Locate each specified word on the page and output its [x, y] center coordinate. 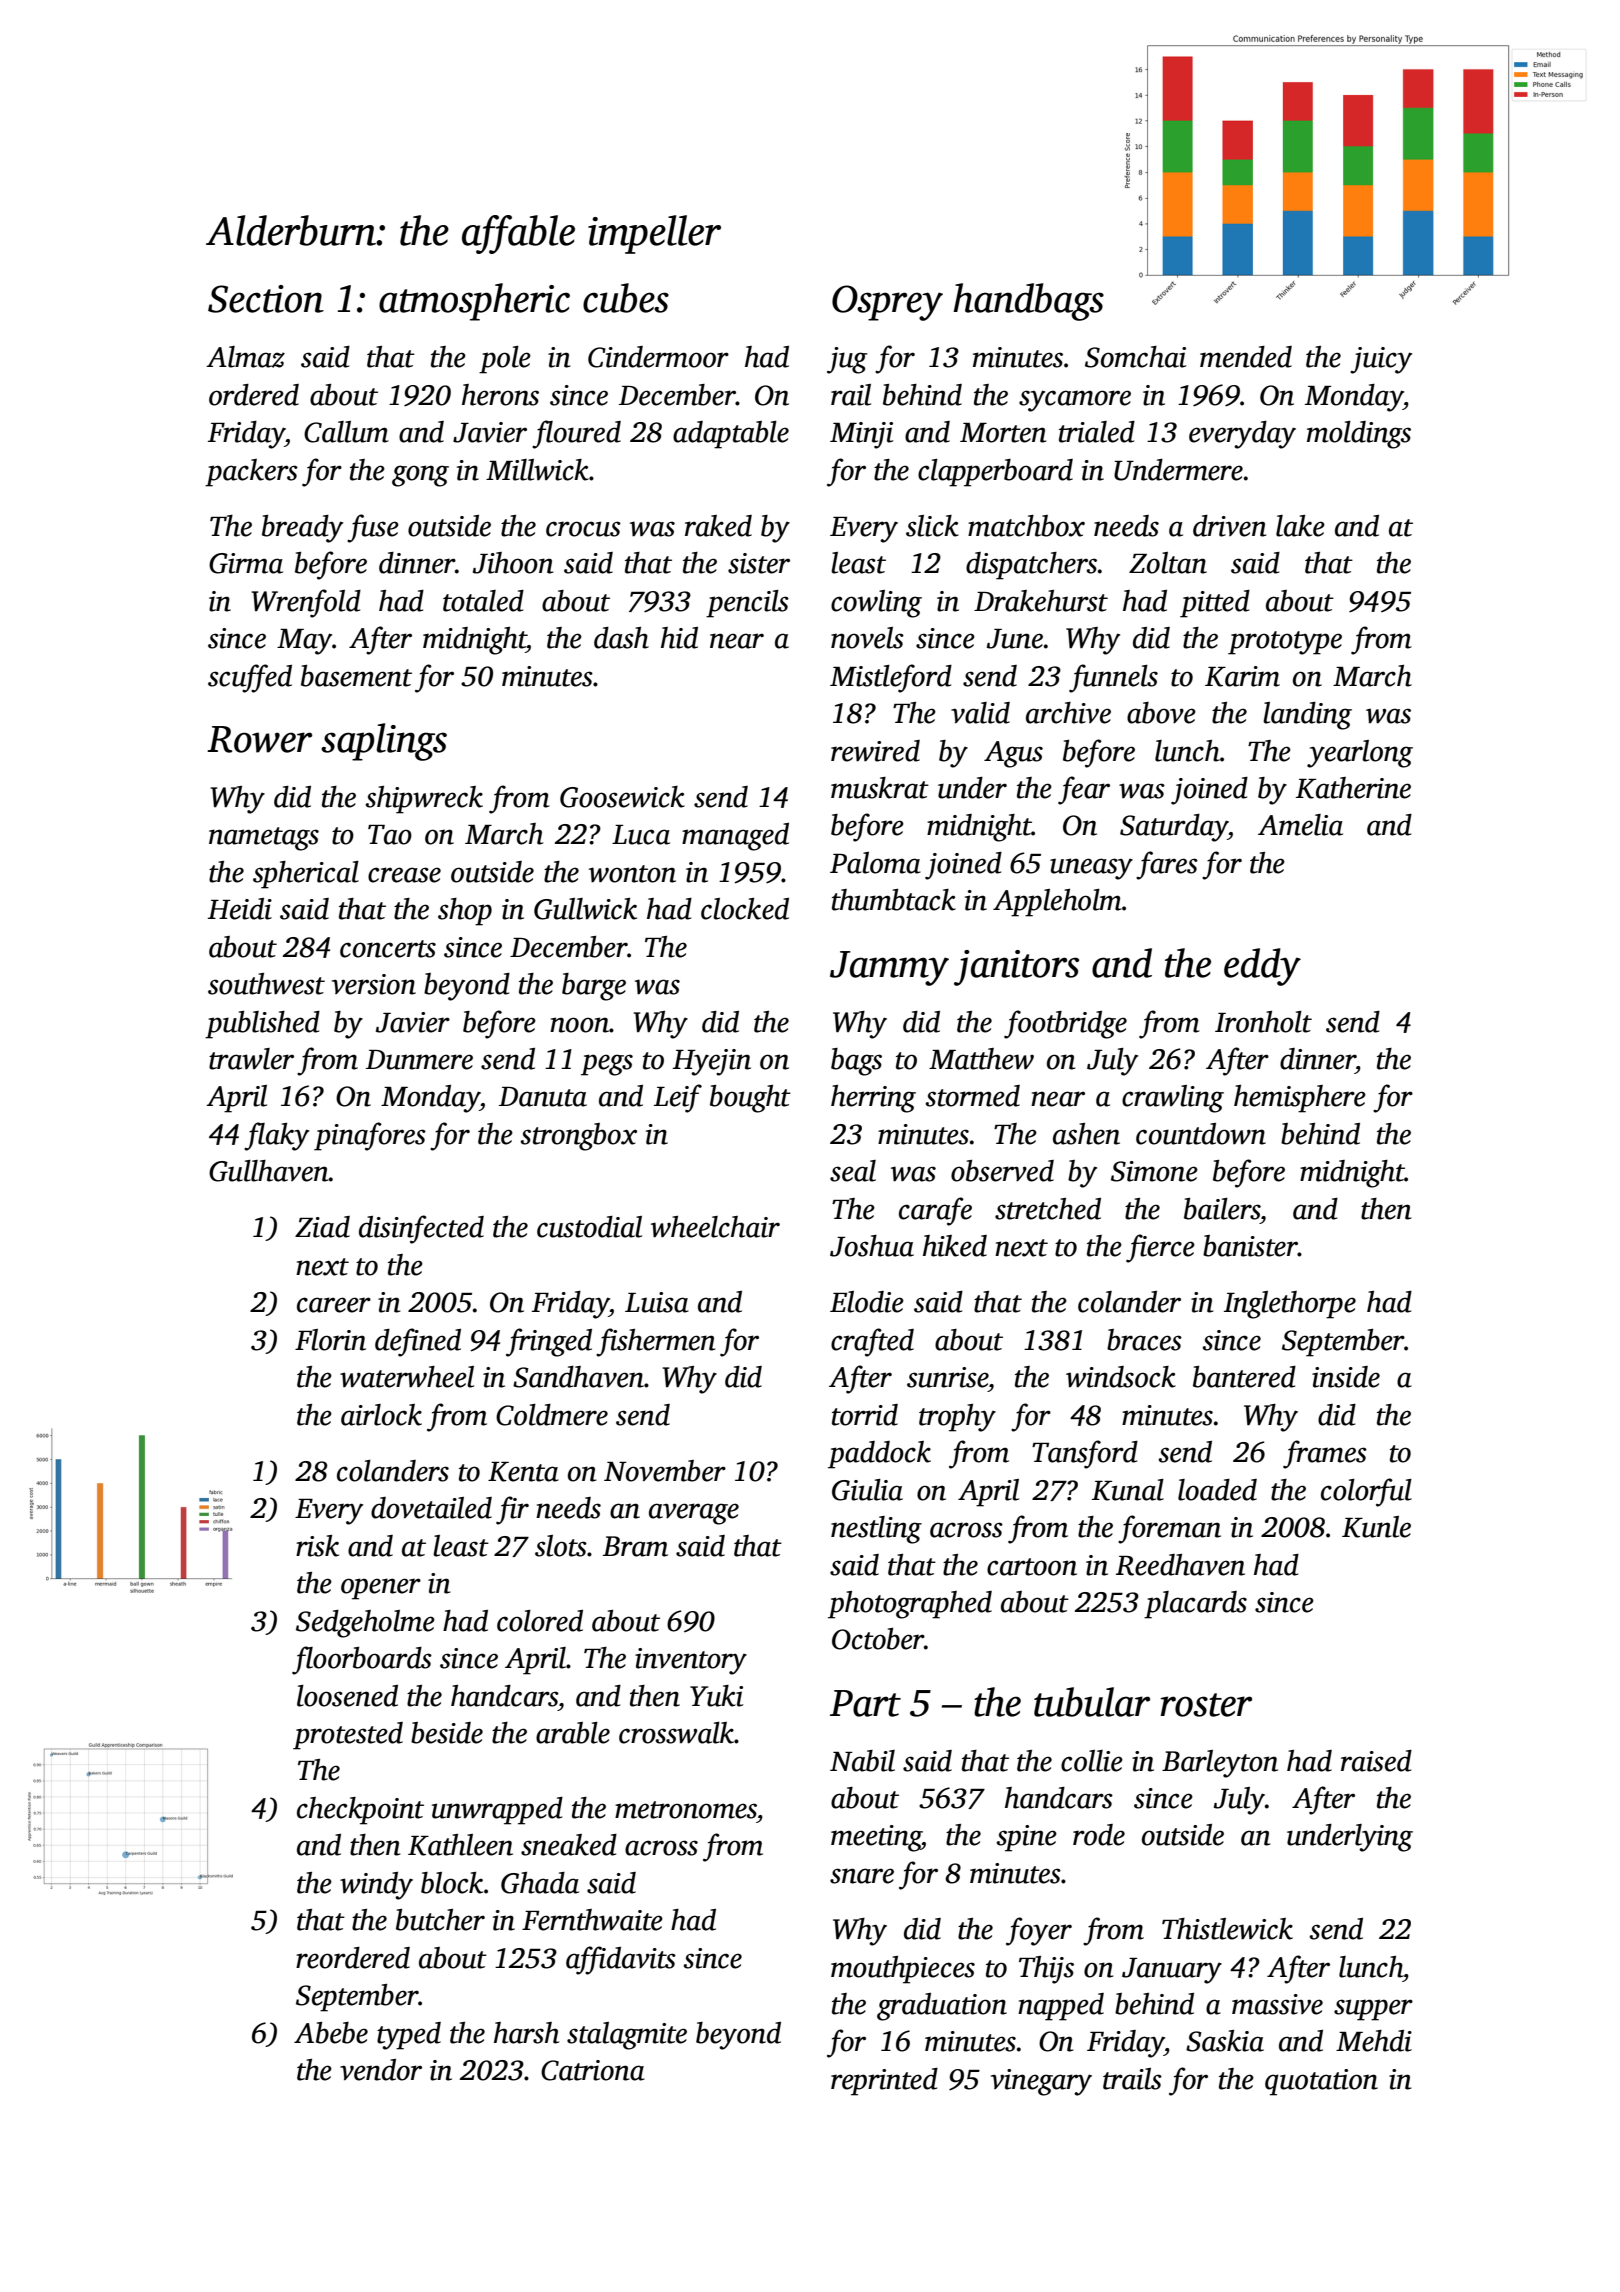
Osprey [887, 303]
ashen [1086, 1134]
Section [266, 299]
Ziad [322, 1227]
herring [873, 1099]
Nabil [862, 1761]
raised [1376, 1761]
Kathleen [460, 1845]
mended [1246, 357]
